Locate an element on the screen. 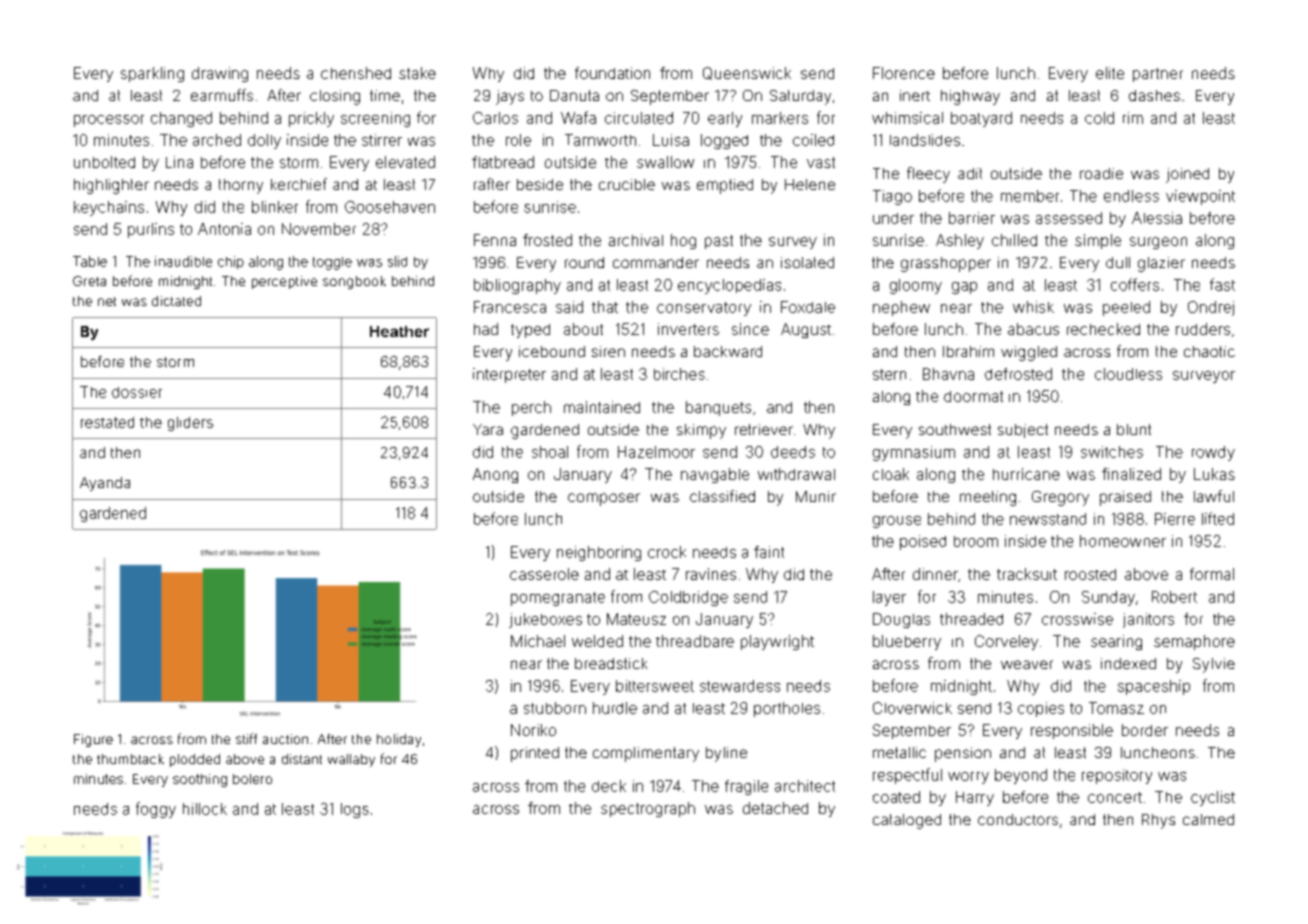 The height and width of the screenshot is (924, 1308). classified is located at coordinates (722, 496).
